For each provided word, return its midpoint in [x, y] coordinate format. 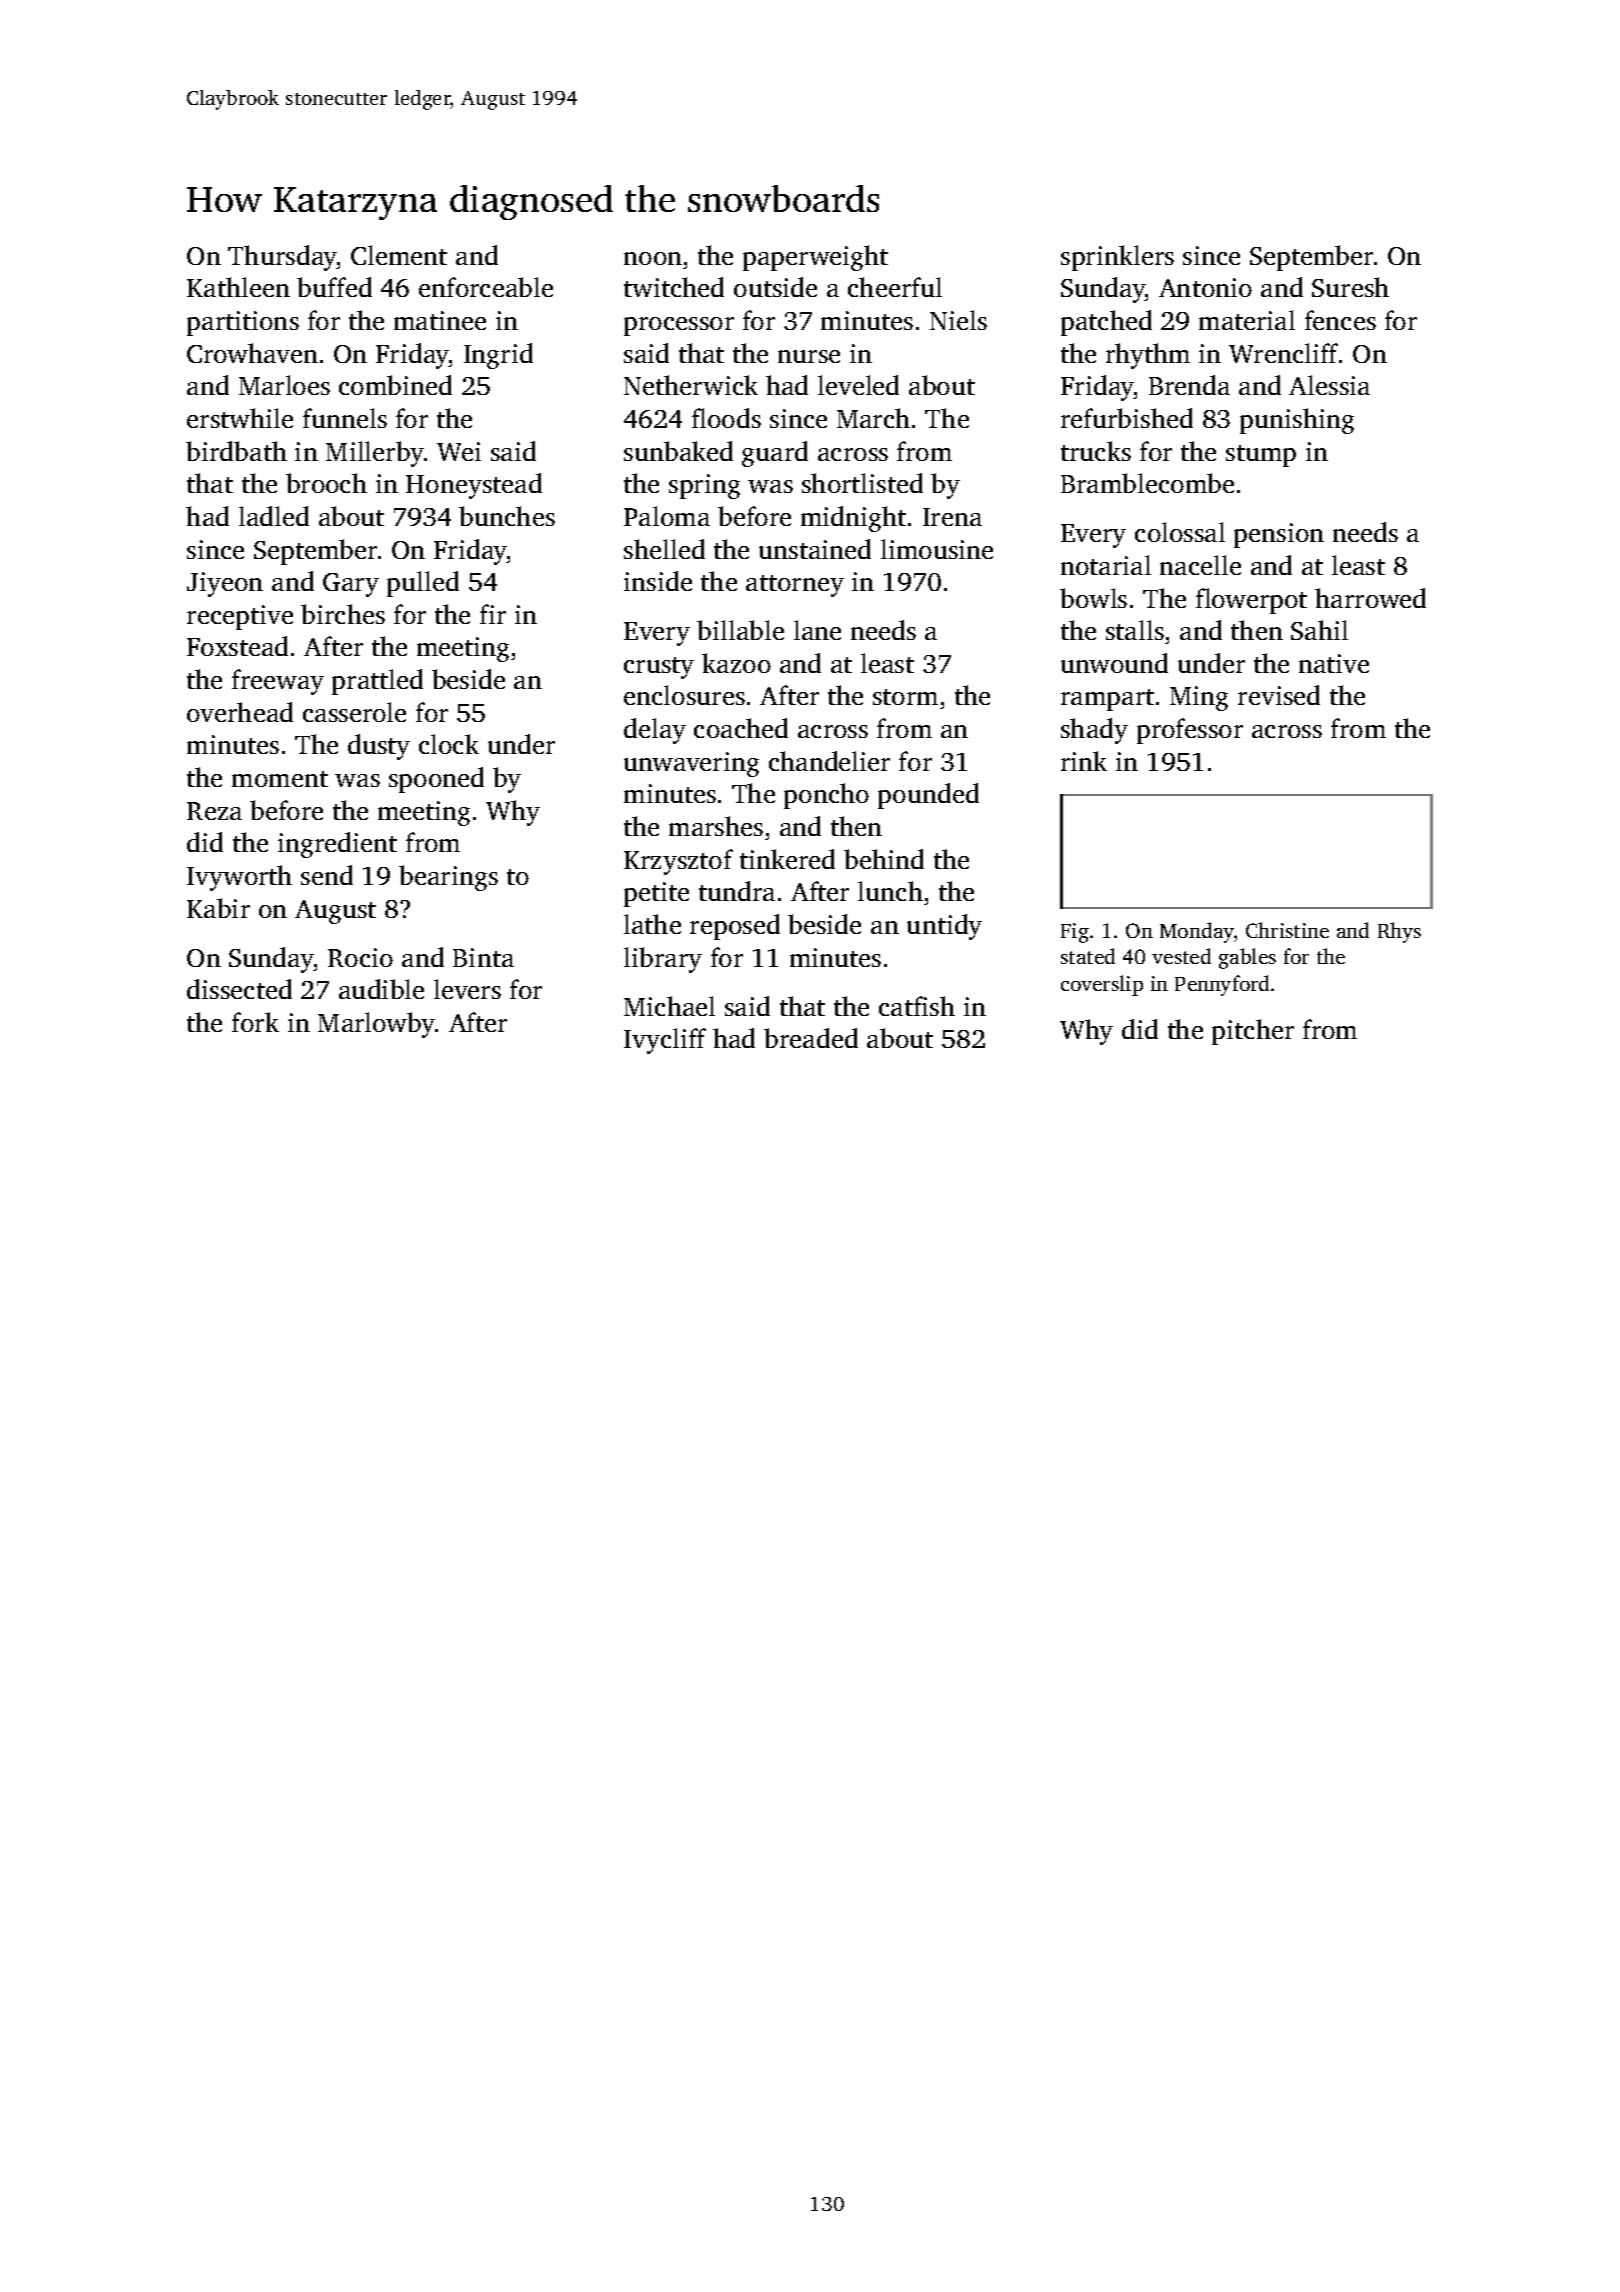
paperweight [815, 258]
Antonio [1205, 287]
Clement [399, 255]
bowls [1093, 598]
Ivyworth [239, 878]
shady [1094, 731]
